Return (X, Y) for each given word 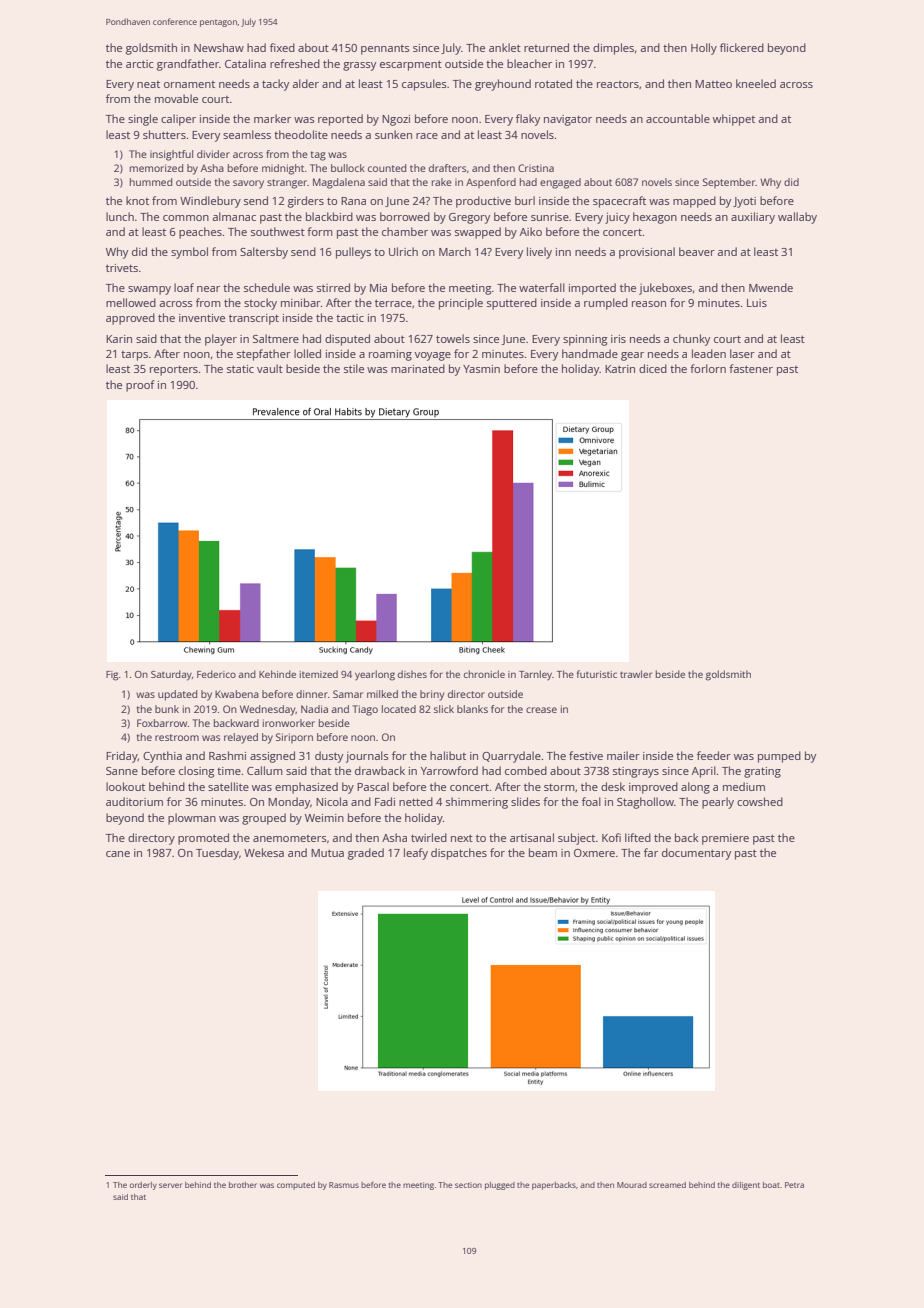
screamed (667, 1185)
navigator (568, 120)
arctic (140, 64)
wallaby (797, 218)
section (468, 1185)
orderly (143, 1186)
